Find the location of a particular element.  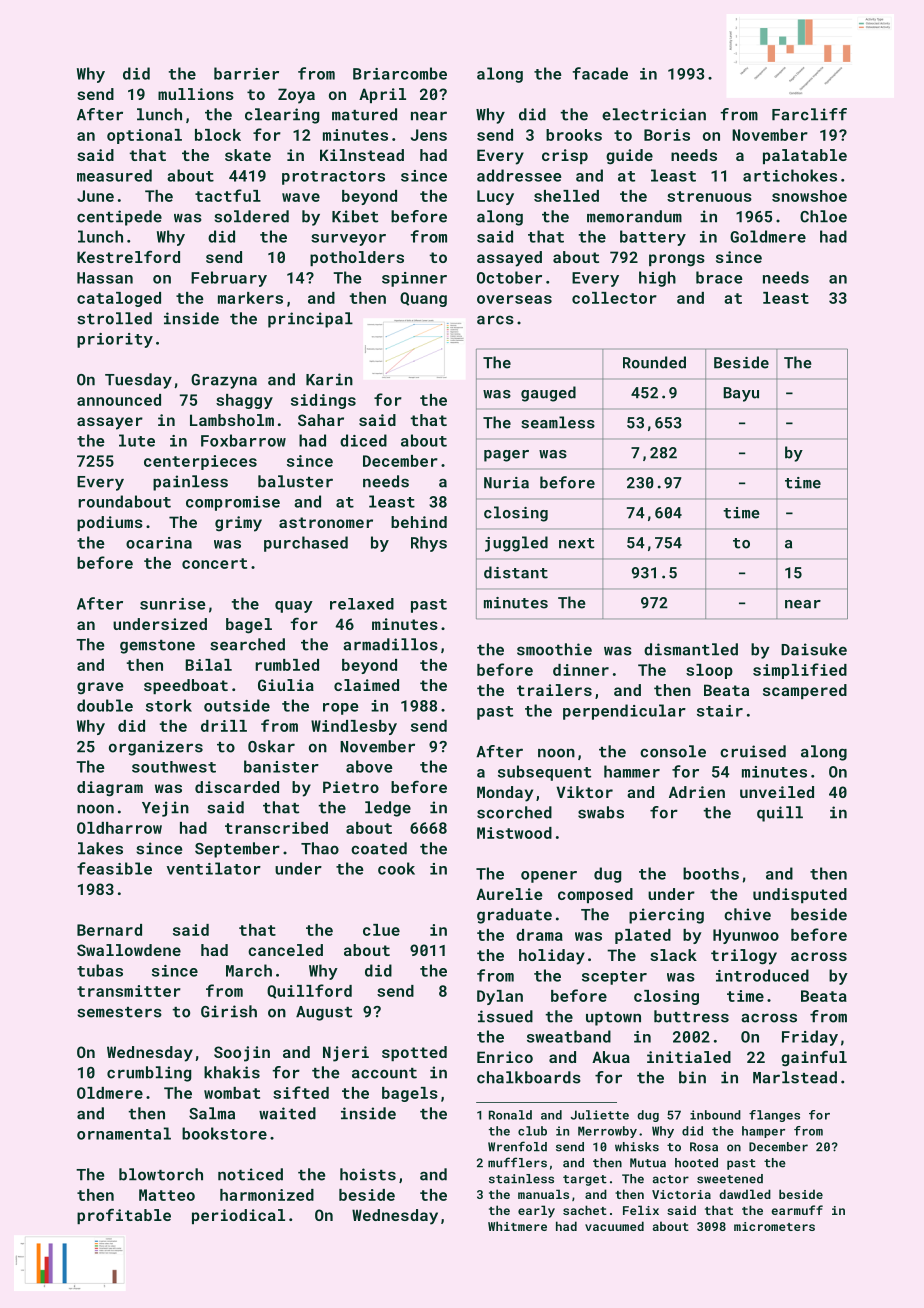

claimed is located at coordinates (366, 685).
